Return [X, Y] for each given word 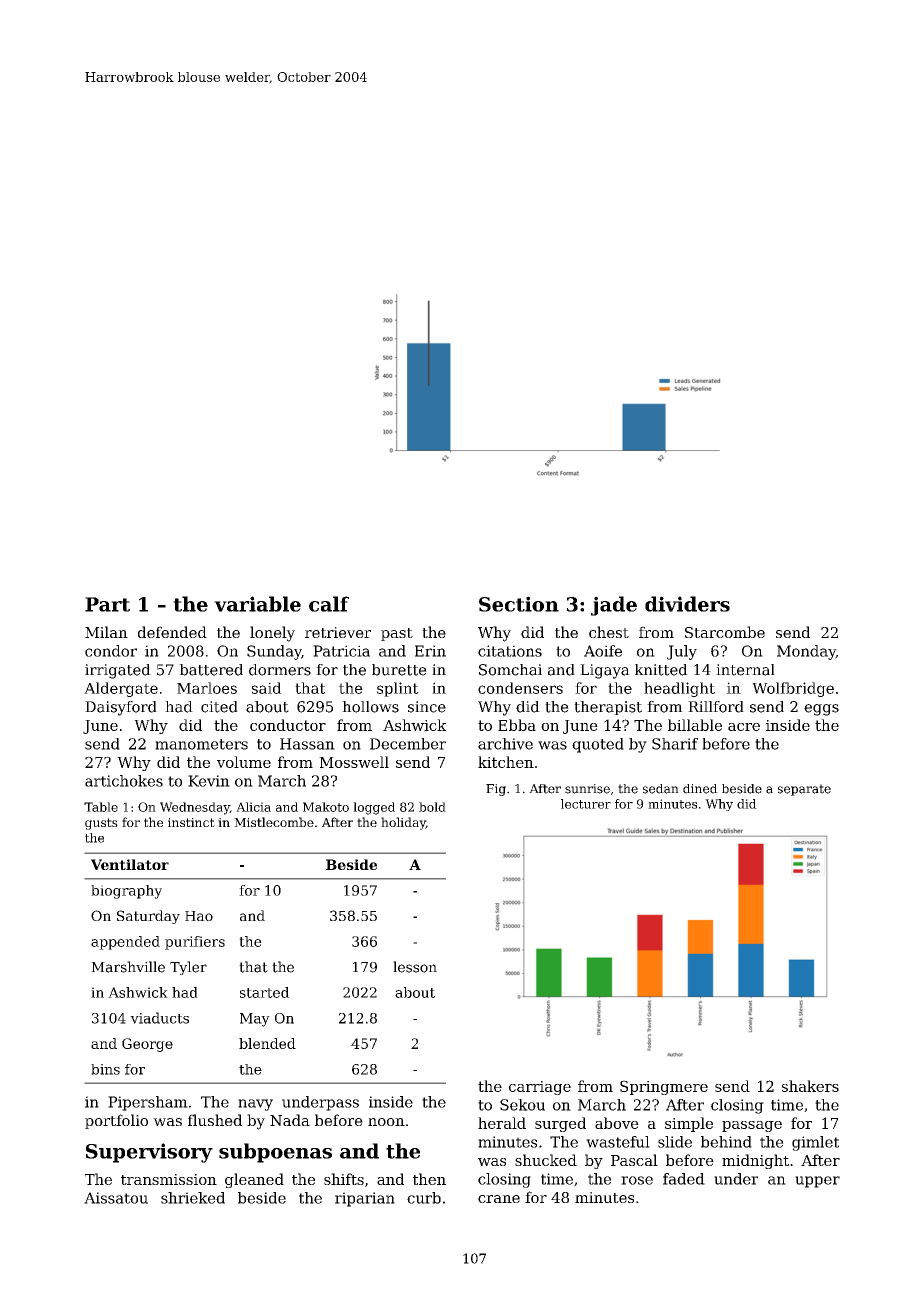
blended [267, 1043]
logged [374, 808]
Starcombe [725, 632]
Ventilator [130, 864]
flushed [215, 1120]
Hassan [307, 744]
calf [329, 604]
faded [684, 1179]
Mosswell [354, 762]
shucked [546, 1160]
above [617, 1123]
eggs [821, 710]
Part [107, 604]
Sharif [675, 744]
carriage [540, 1088]
